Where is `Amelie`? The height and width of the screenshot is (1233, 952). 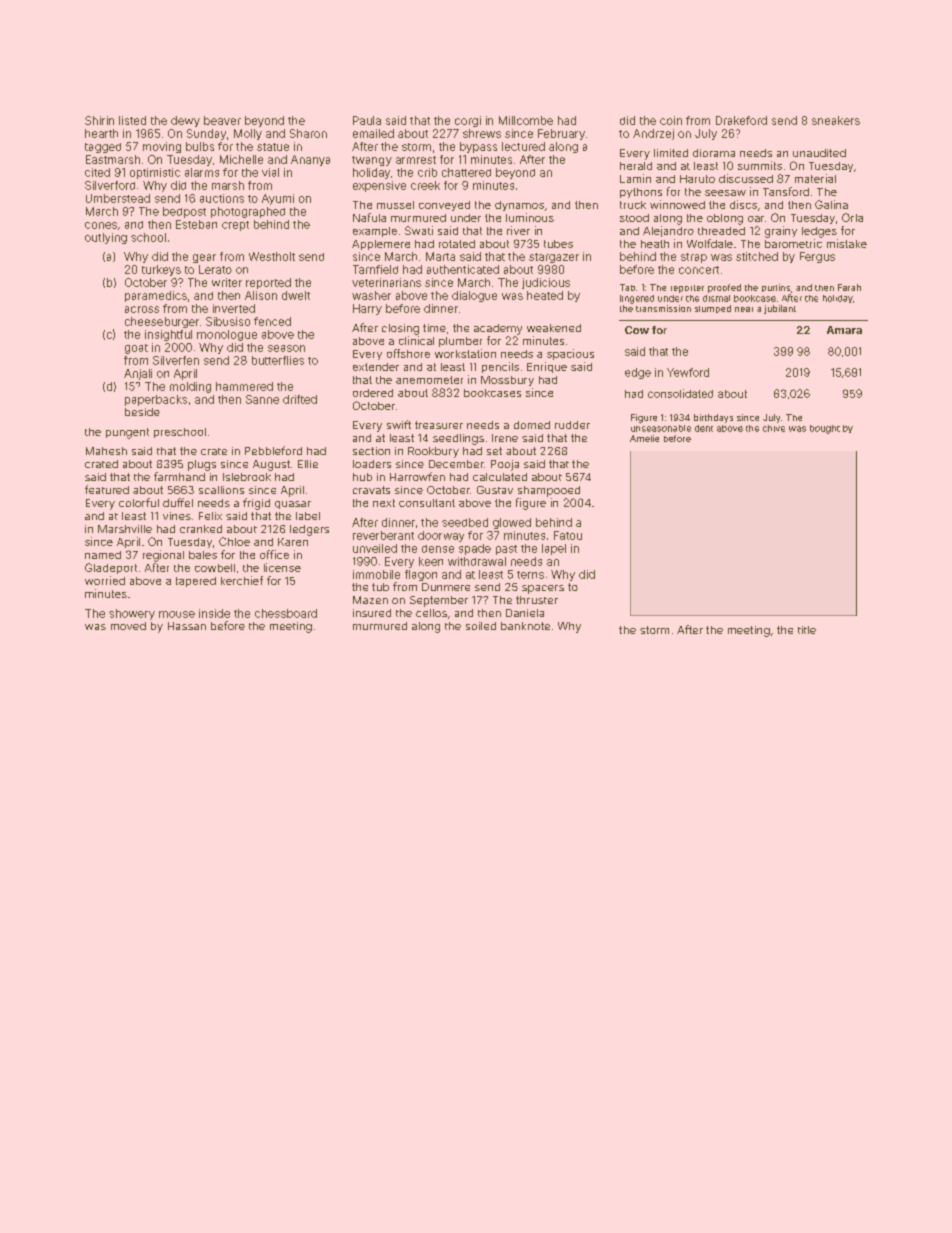
Amelie is located at coordinates (644, 438).
